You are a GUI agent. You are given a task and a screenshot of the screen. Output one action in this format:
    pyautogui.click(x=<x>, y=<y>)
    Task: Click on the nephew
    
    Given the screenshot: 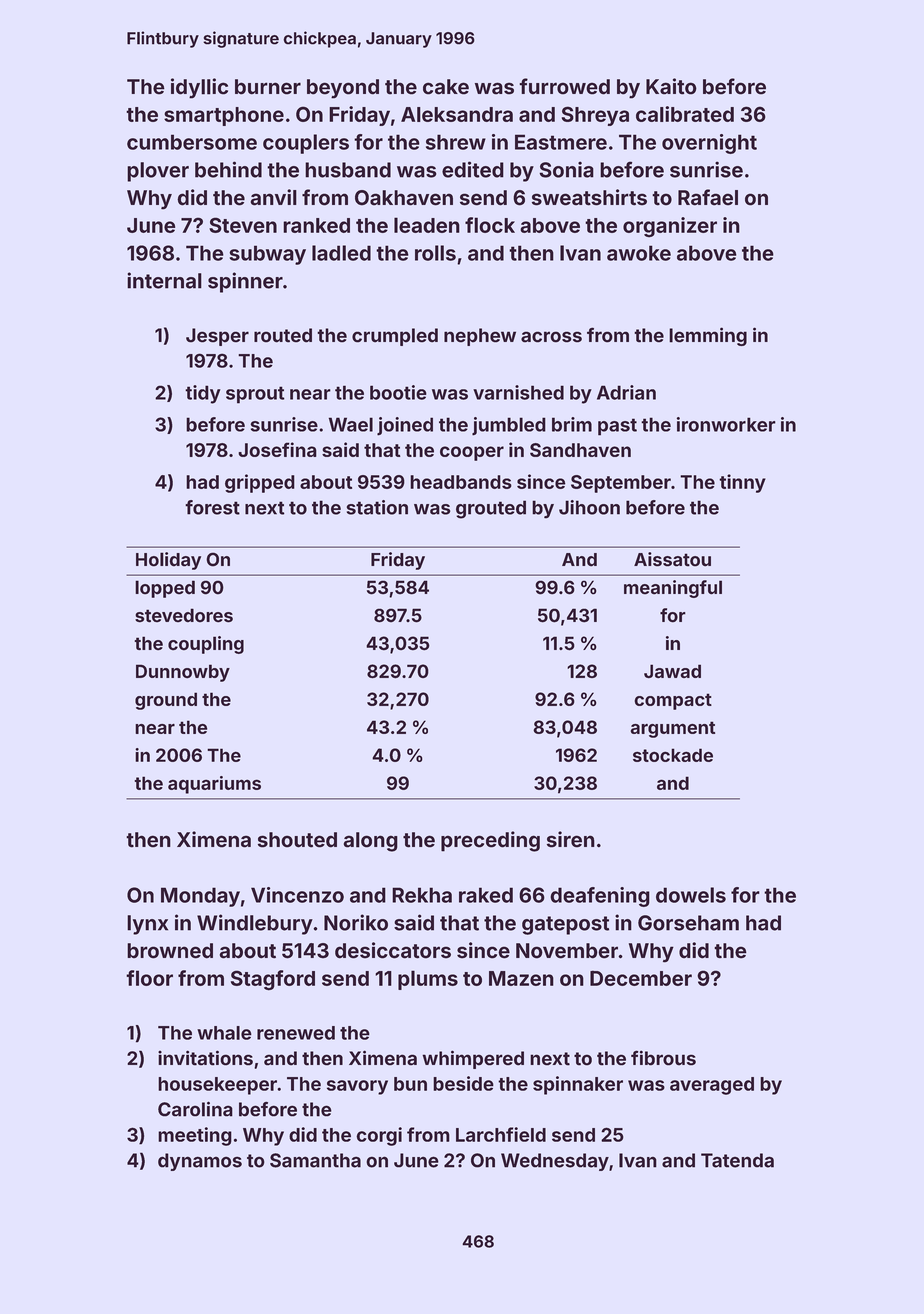 What is the action you would take?
    pyautogui.click(x=480, y=337)
